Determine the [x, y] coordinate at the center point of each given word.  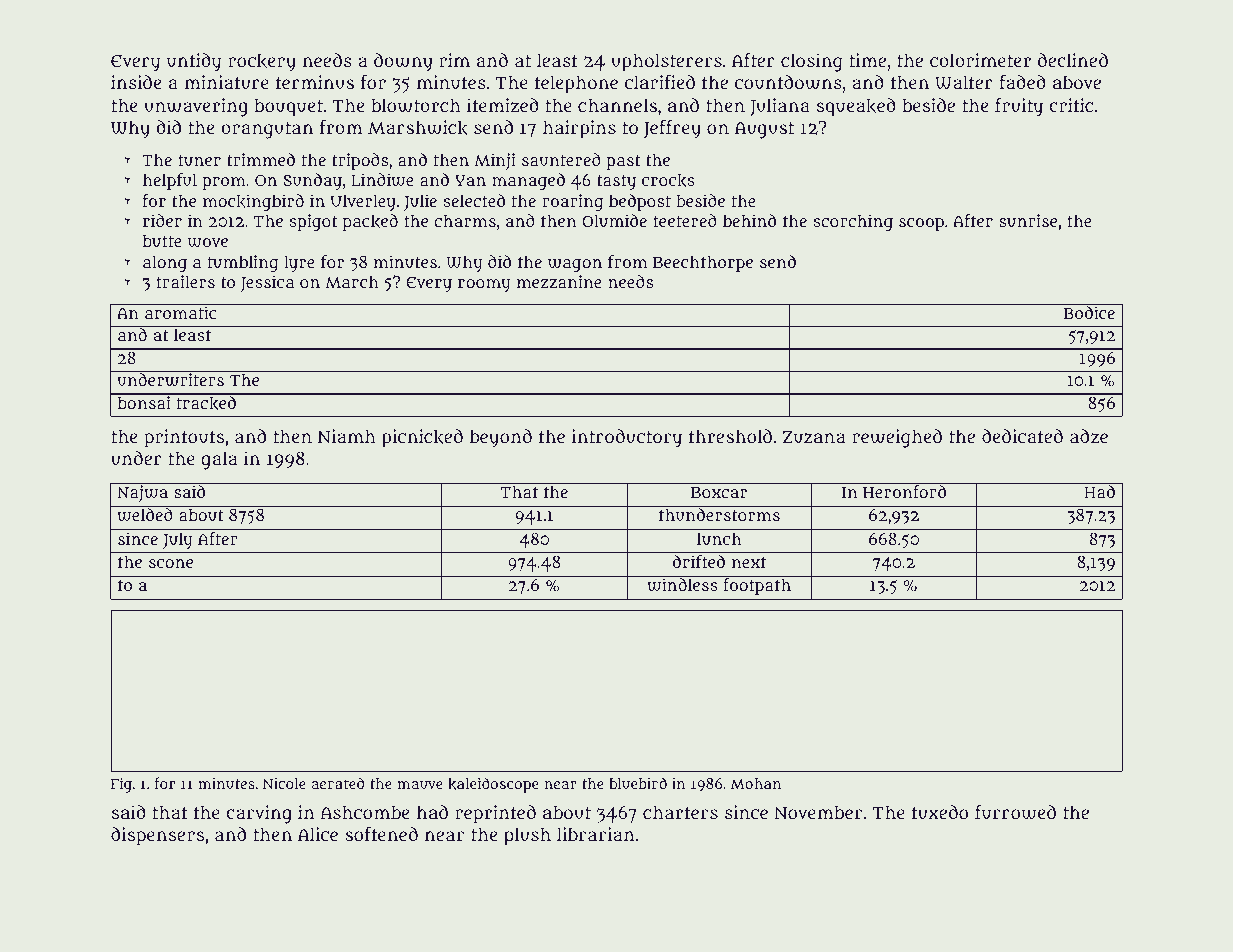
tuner [199, 160]
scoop [921, 224]
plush [527, 836]
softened [381, 834]
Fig [121, 785]
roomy [484, 285]
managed [528, 181]
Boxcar [719, 492]
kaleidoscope [493, 785]
